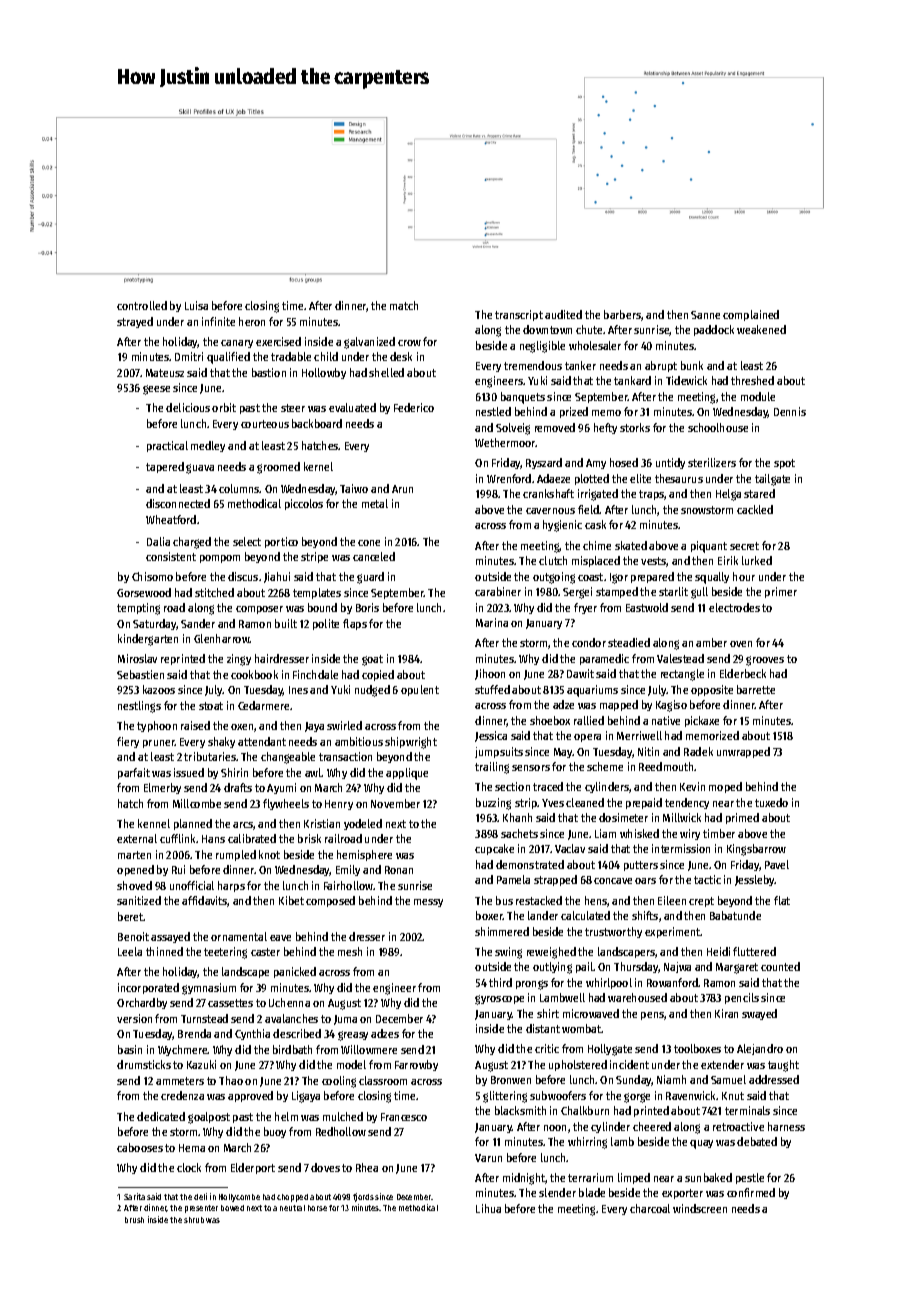 Image resolution: width=924 pixels, height=1308 pixels. I want to click on controlled, so click(142, 305).
